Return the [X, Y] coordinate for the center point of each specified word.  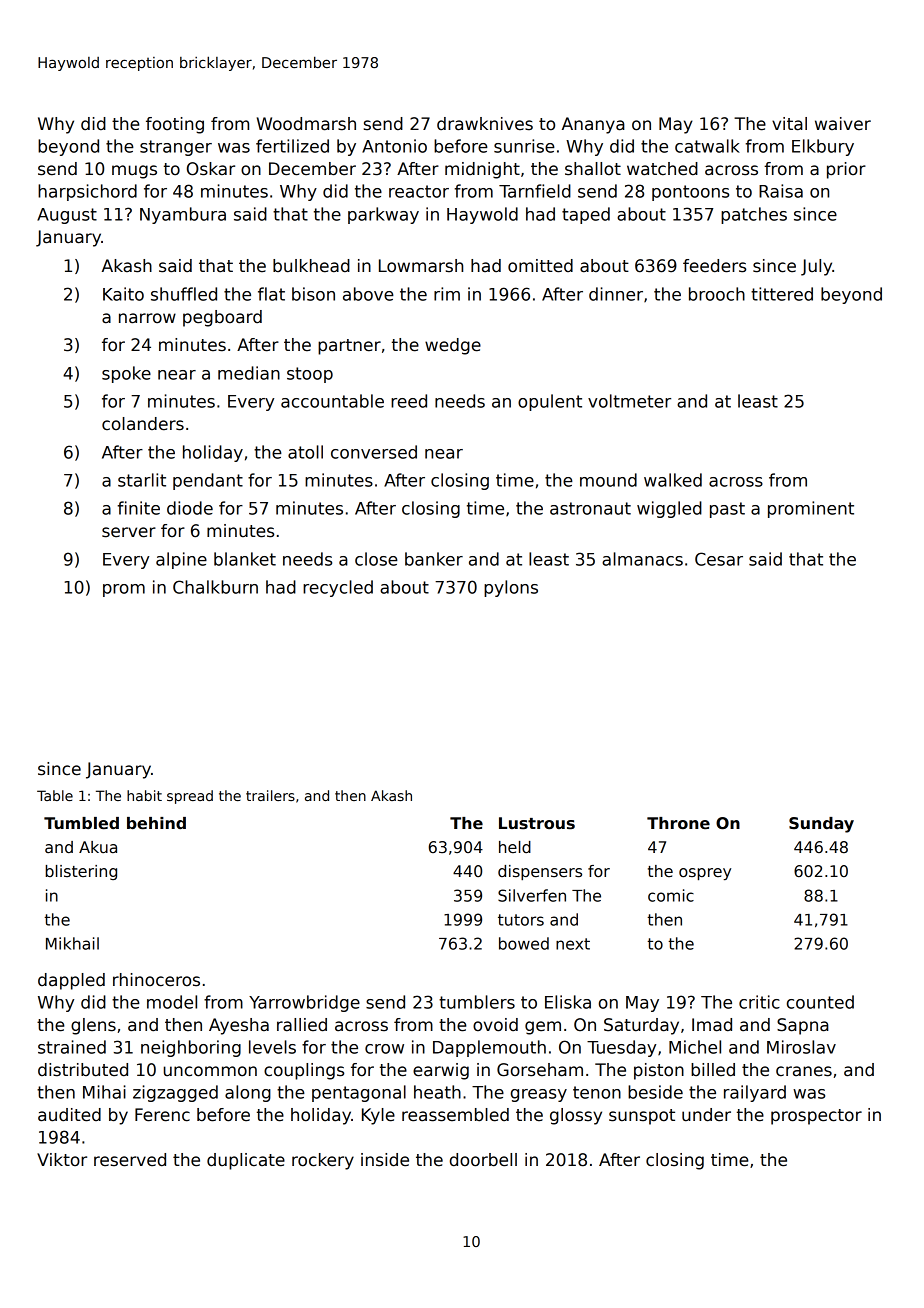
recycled [338, 588]
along [248, 1093]
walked [673, 480]
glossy [576, 1116]
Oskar [211, 169]
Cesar [719, 559]
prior [846, 170]
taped [586, 215]
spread [190, 797]
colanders [143, 424]
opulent [550, 402]
